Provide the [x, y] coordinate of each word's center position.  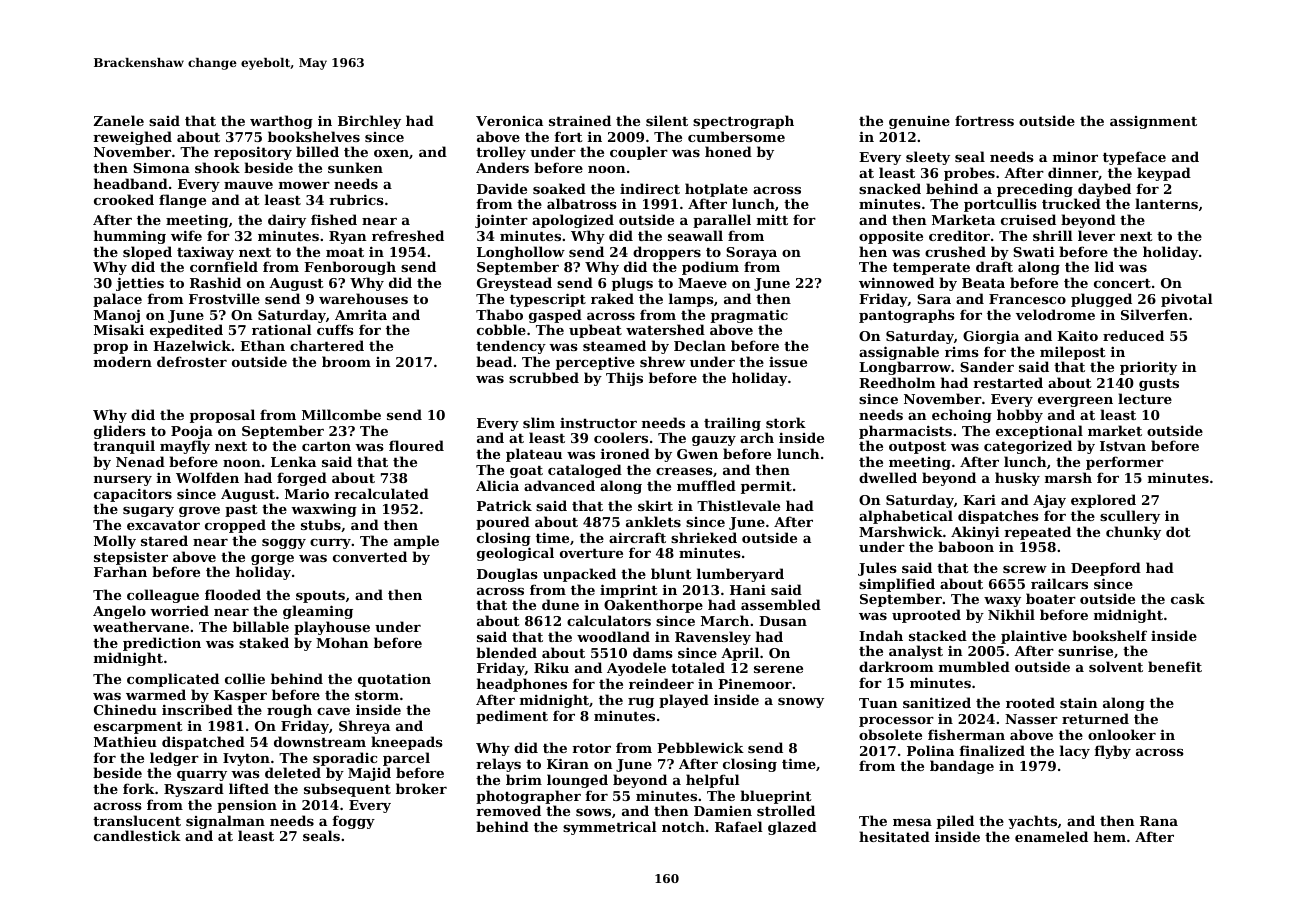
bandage [962, 767]
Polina [930, 750]
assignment [1153, 122]
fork [139, 788]
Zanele [119, 120]
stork [786, 422]
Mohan [342, 642]
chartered [327, 345]
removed [508, 810]
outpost [917, 448]
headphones [522, 685]
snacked [890, 188]
